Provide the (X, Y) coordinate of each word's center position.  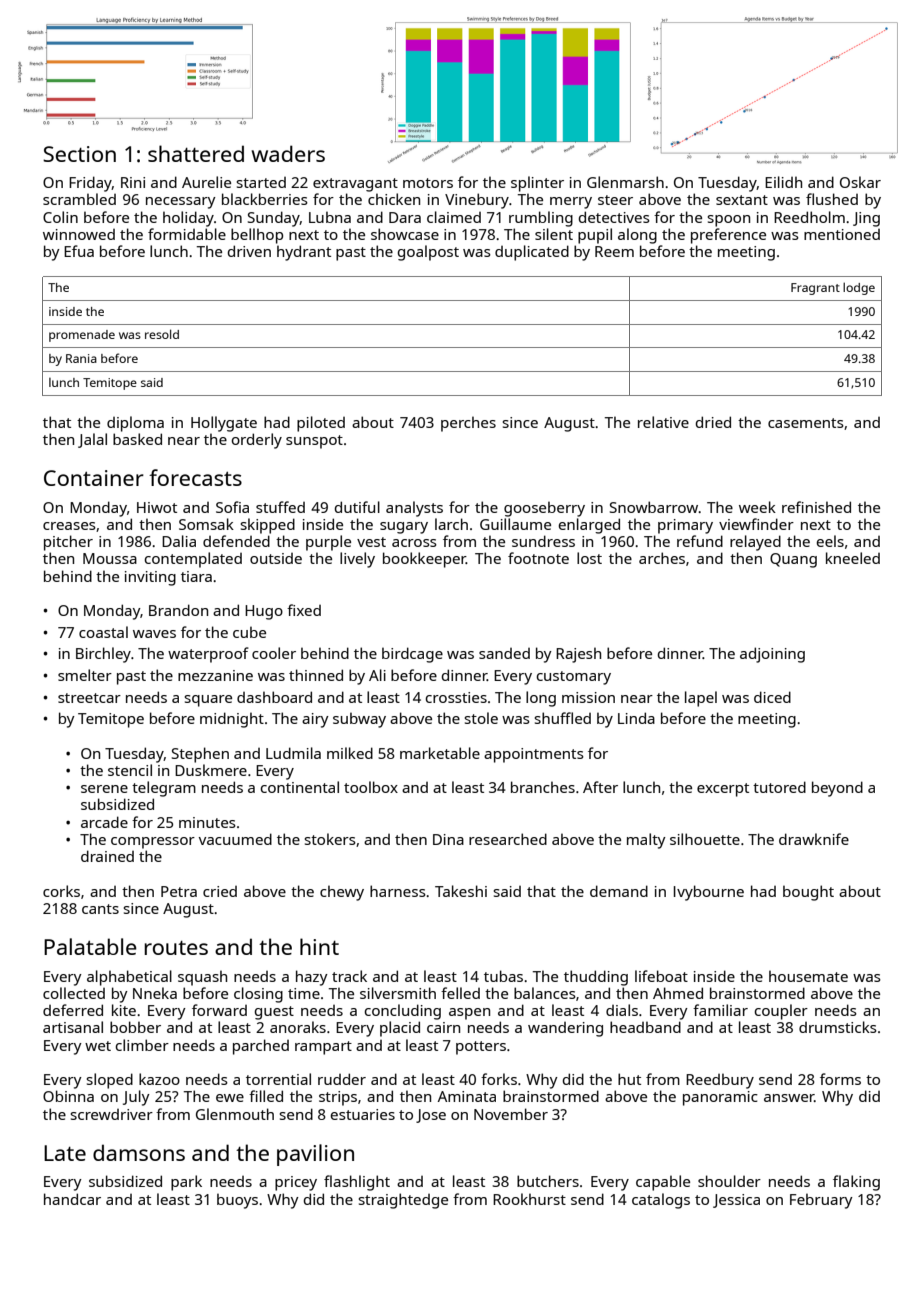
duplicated (532, 253)
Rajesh (578, 655)
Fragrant (815, 289)
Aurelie (206, 182)
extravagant (355, 185)
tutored (779, 787)
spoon (729, 221)
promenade (82, 336)
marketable (440, 753)
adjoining (772, 655)
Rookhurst (529, 1199)
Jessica (736, 1201)
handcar (72, 1199)
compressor (153, 843)
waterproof (208, 655)
